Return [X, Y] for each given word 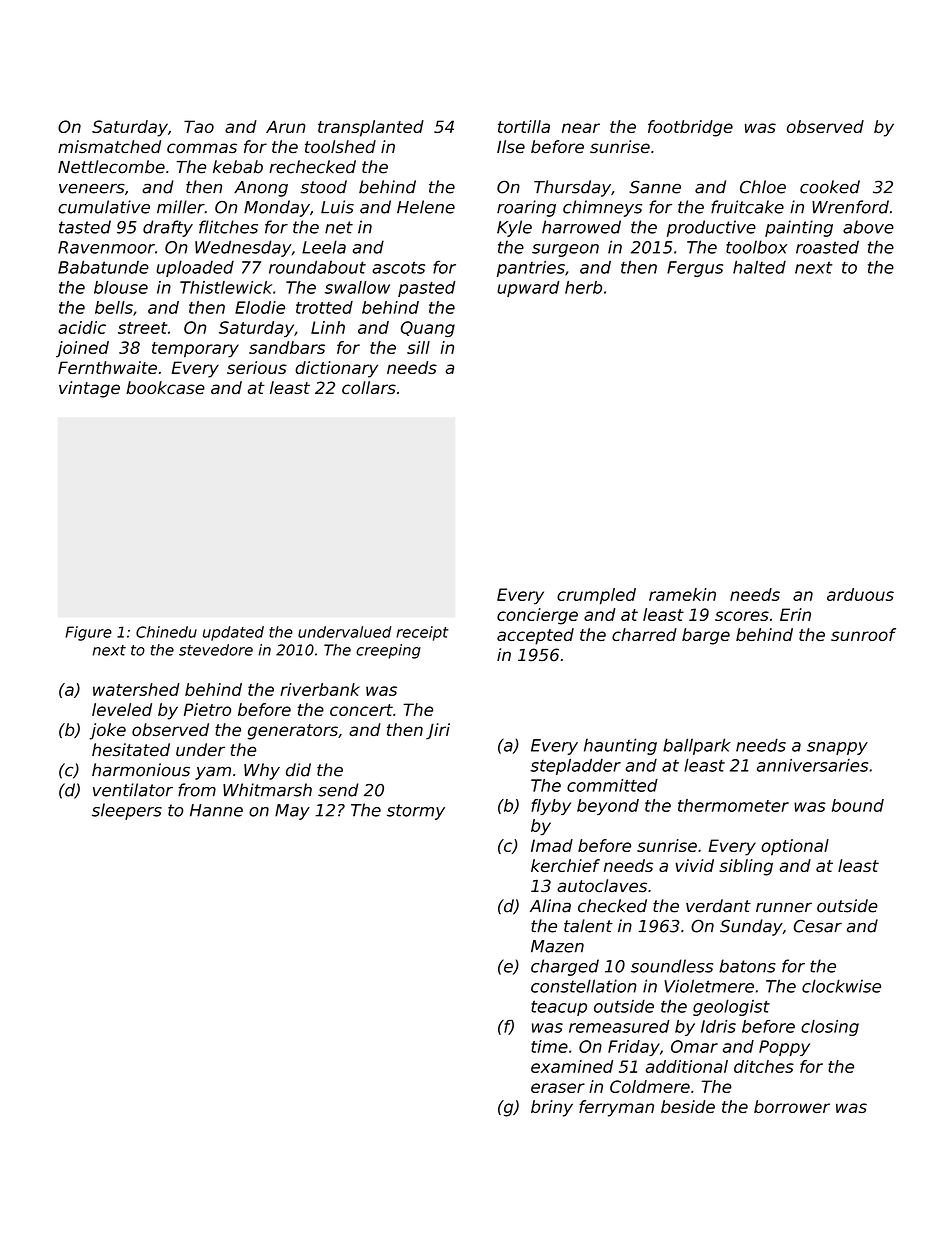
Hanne [216, 810]
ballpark [697, 746]
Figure [88, 633]
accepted [535, 636]
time [549, 1046]
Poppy [784, 1048]
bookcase [165, 387]
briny [552, 1108]
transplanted [371, 128]
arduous [860, 594]
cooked [830, 187]
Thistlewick [226, 287]
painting [799, 228]
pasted [426, 289]
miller [181, 207]
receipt [422, 633]
